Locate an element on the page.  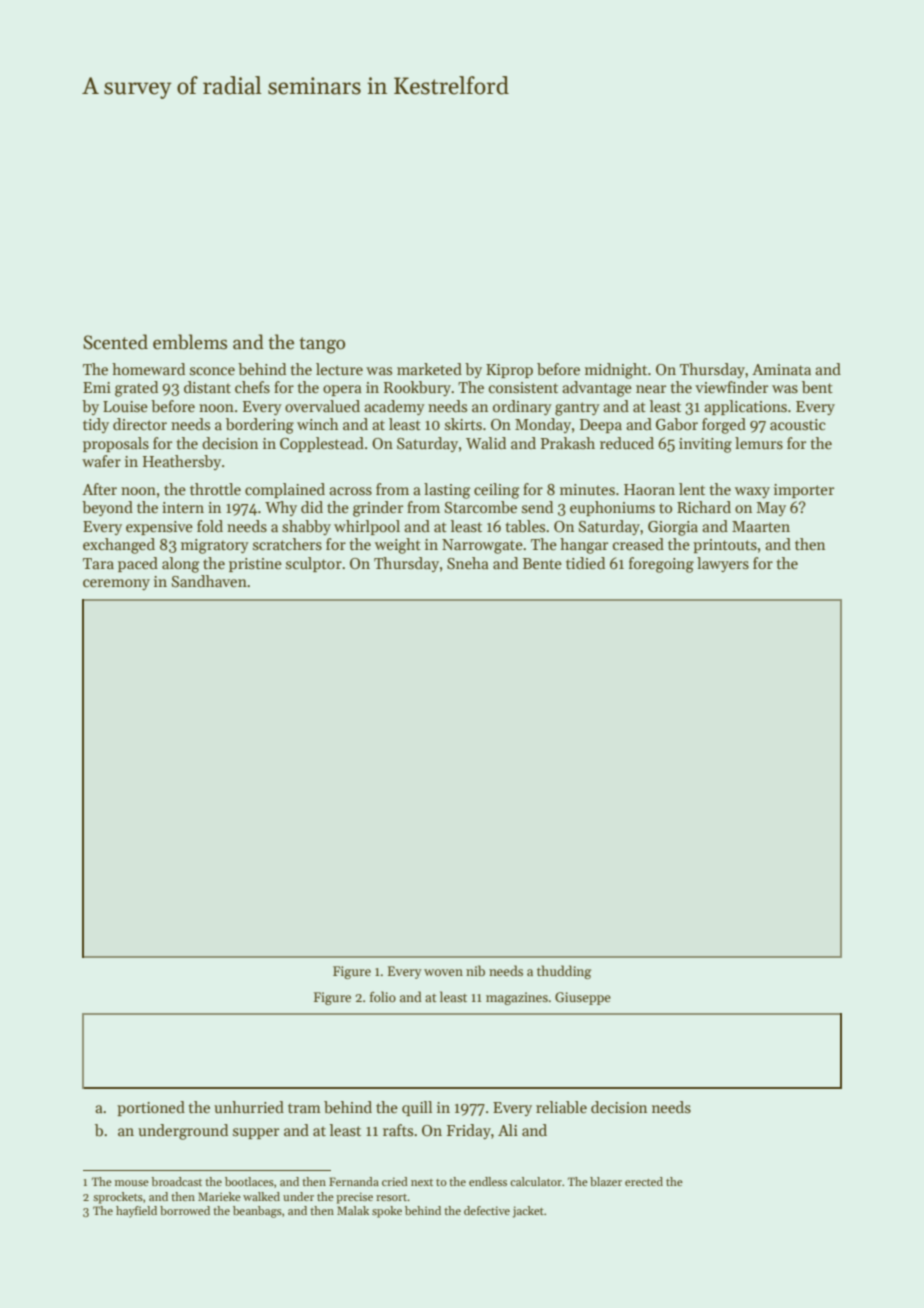
nib is located at coordinates (475, 970).
